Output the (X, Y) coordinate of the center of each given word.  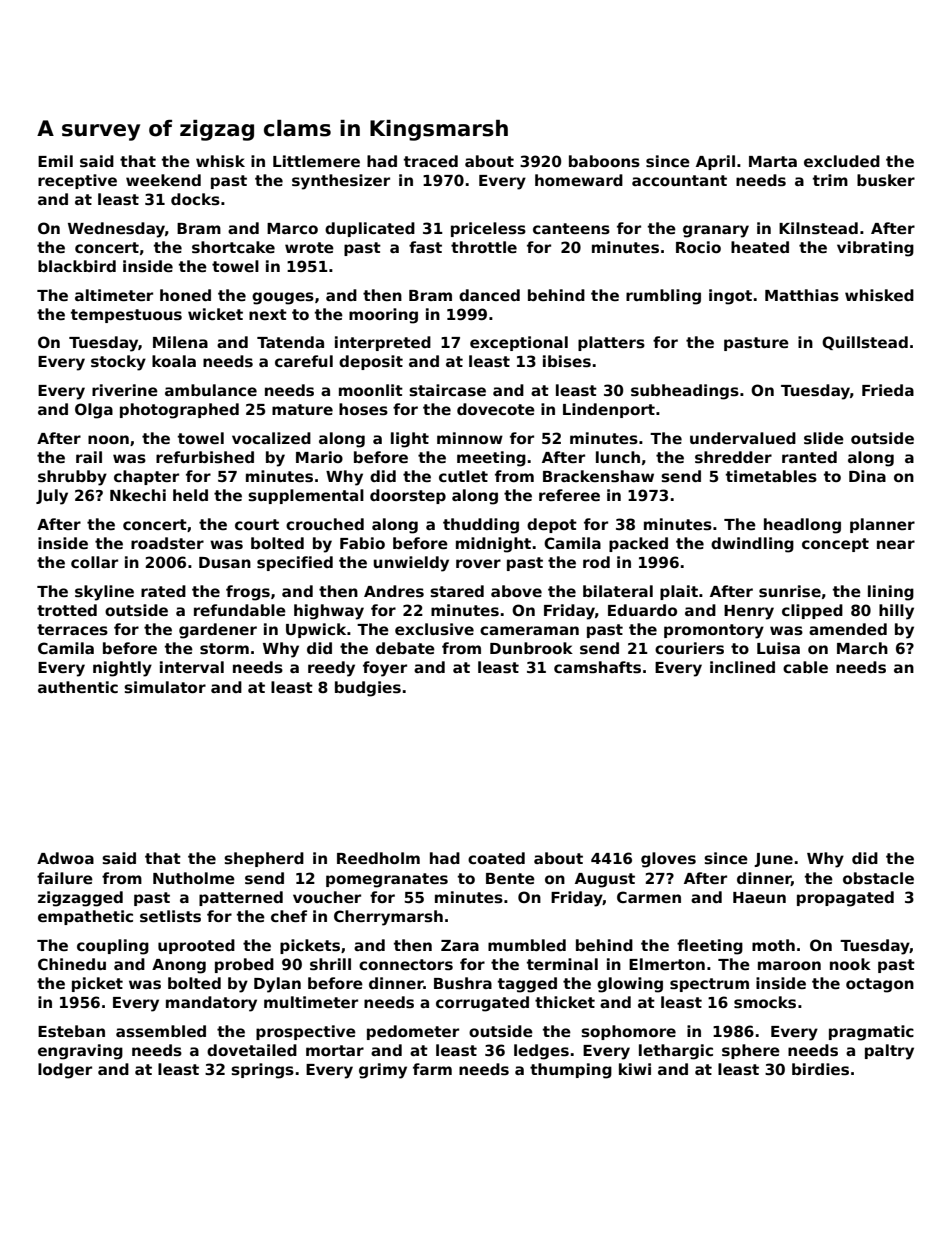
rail (89, 457)
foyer (385, 669)
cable (805, 667)
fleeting (710, 947)
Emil (55, 161)
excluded (842, 161)
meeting (491, 459)
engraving (80, 1052)
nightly (122, 669)
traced (431, 161)
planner (882, 525)
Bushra (463, 983)
